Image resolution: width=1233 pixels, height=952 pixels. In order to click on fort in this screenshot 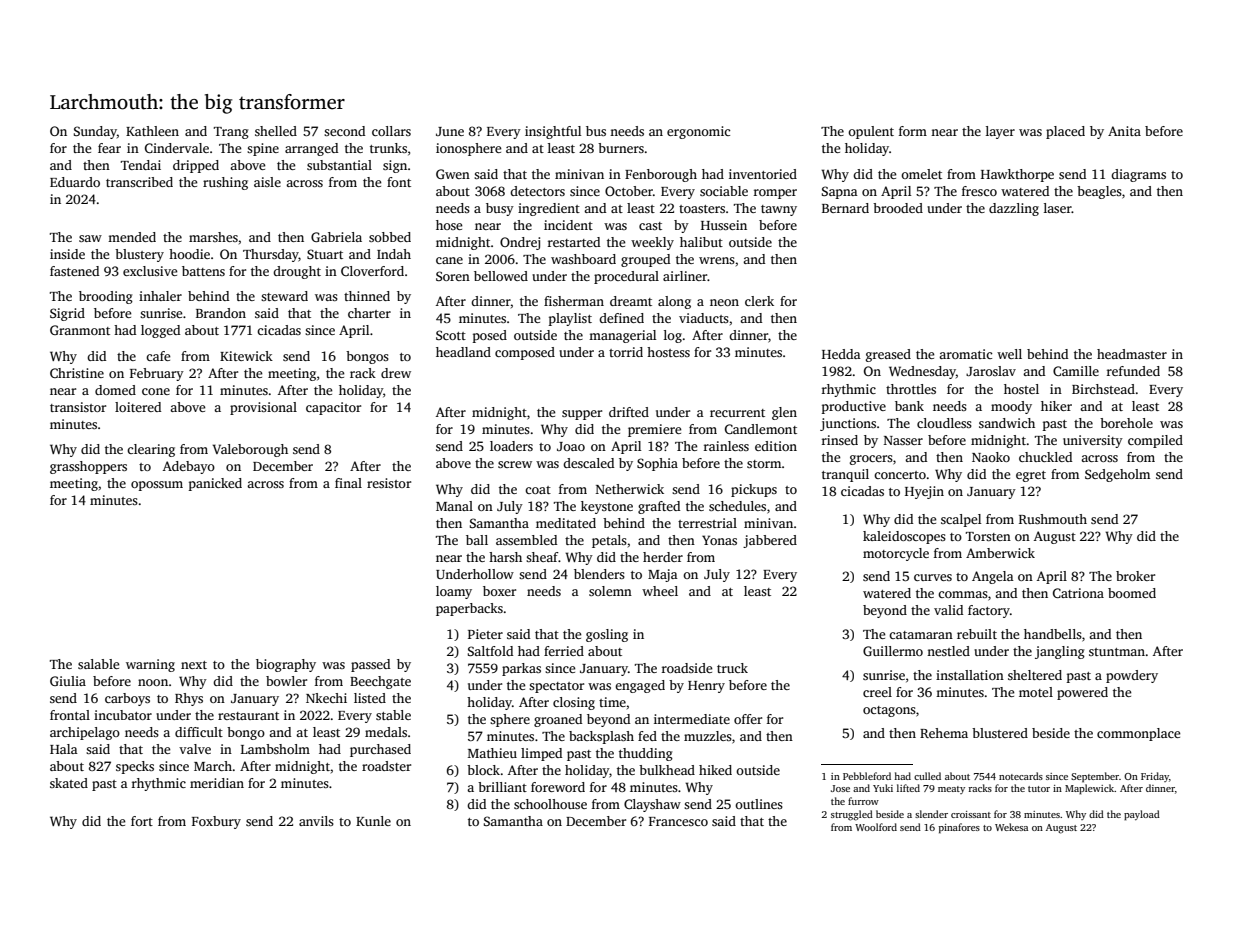, I will do `click(142, 821)`.
